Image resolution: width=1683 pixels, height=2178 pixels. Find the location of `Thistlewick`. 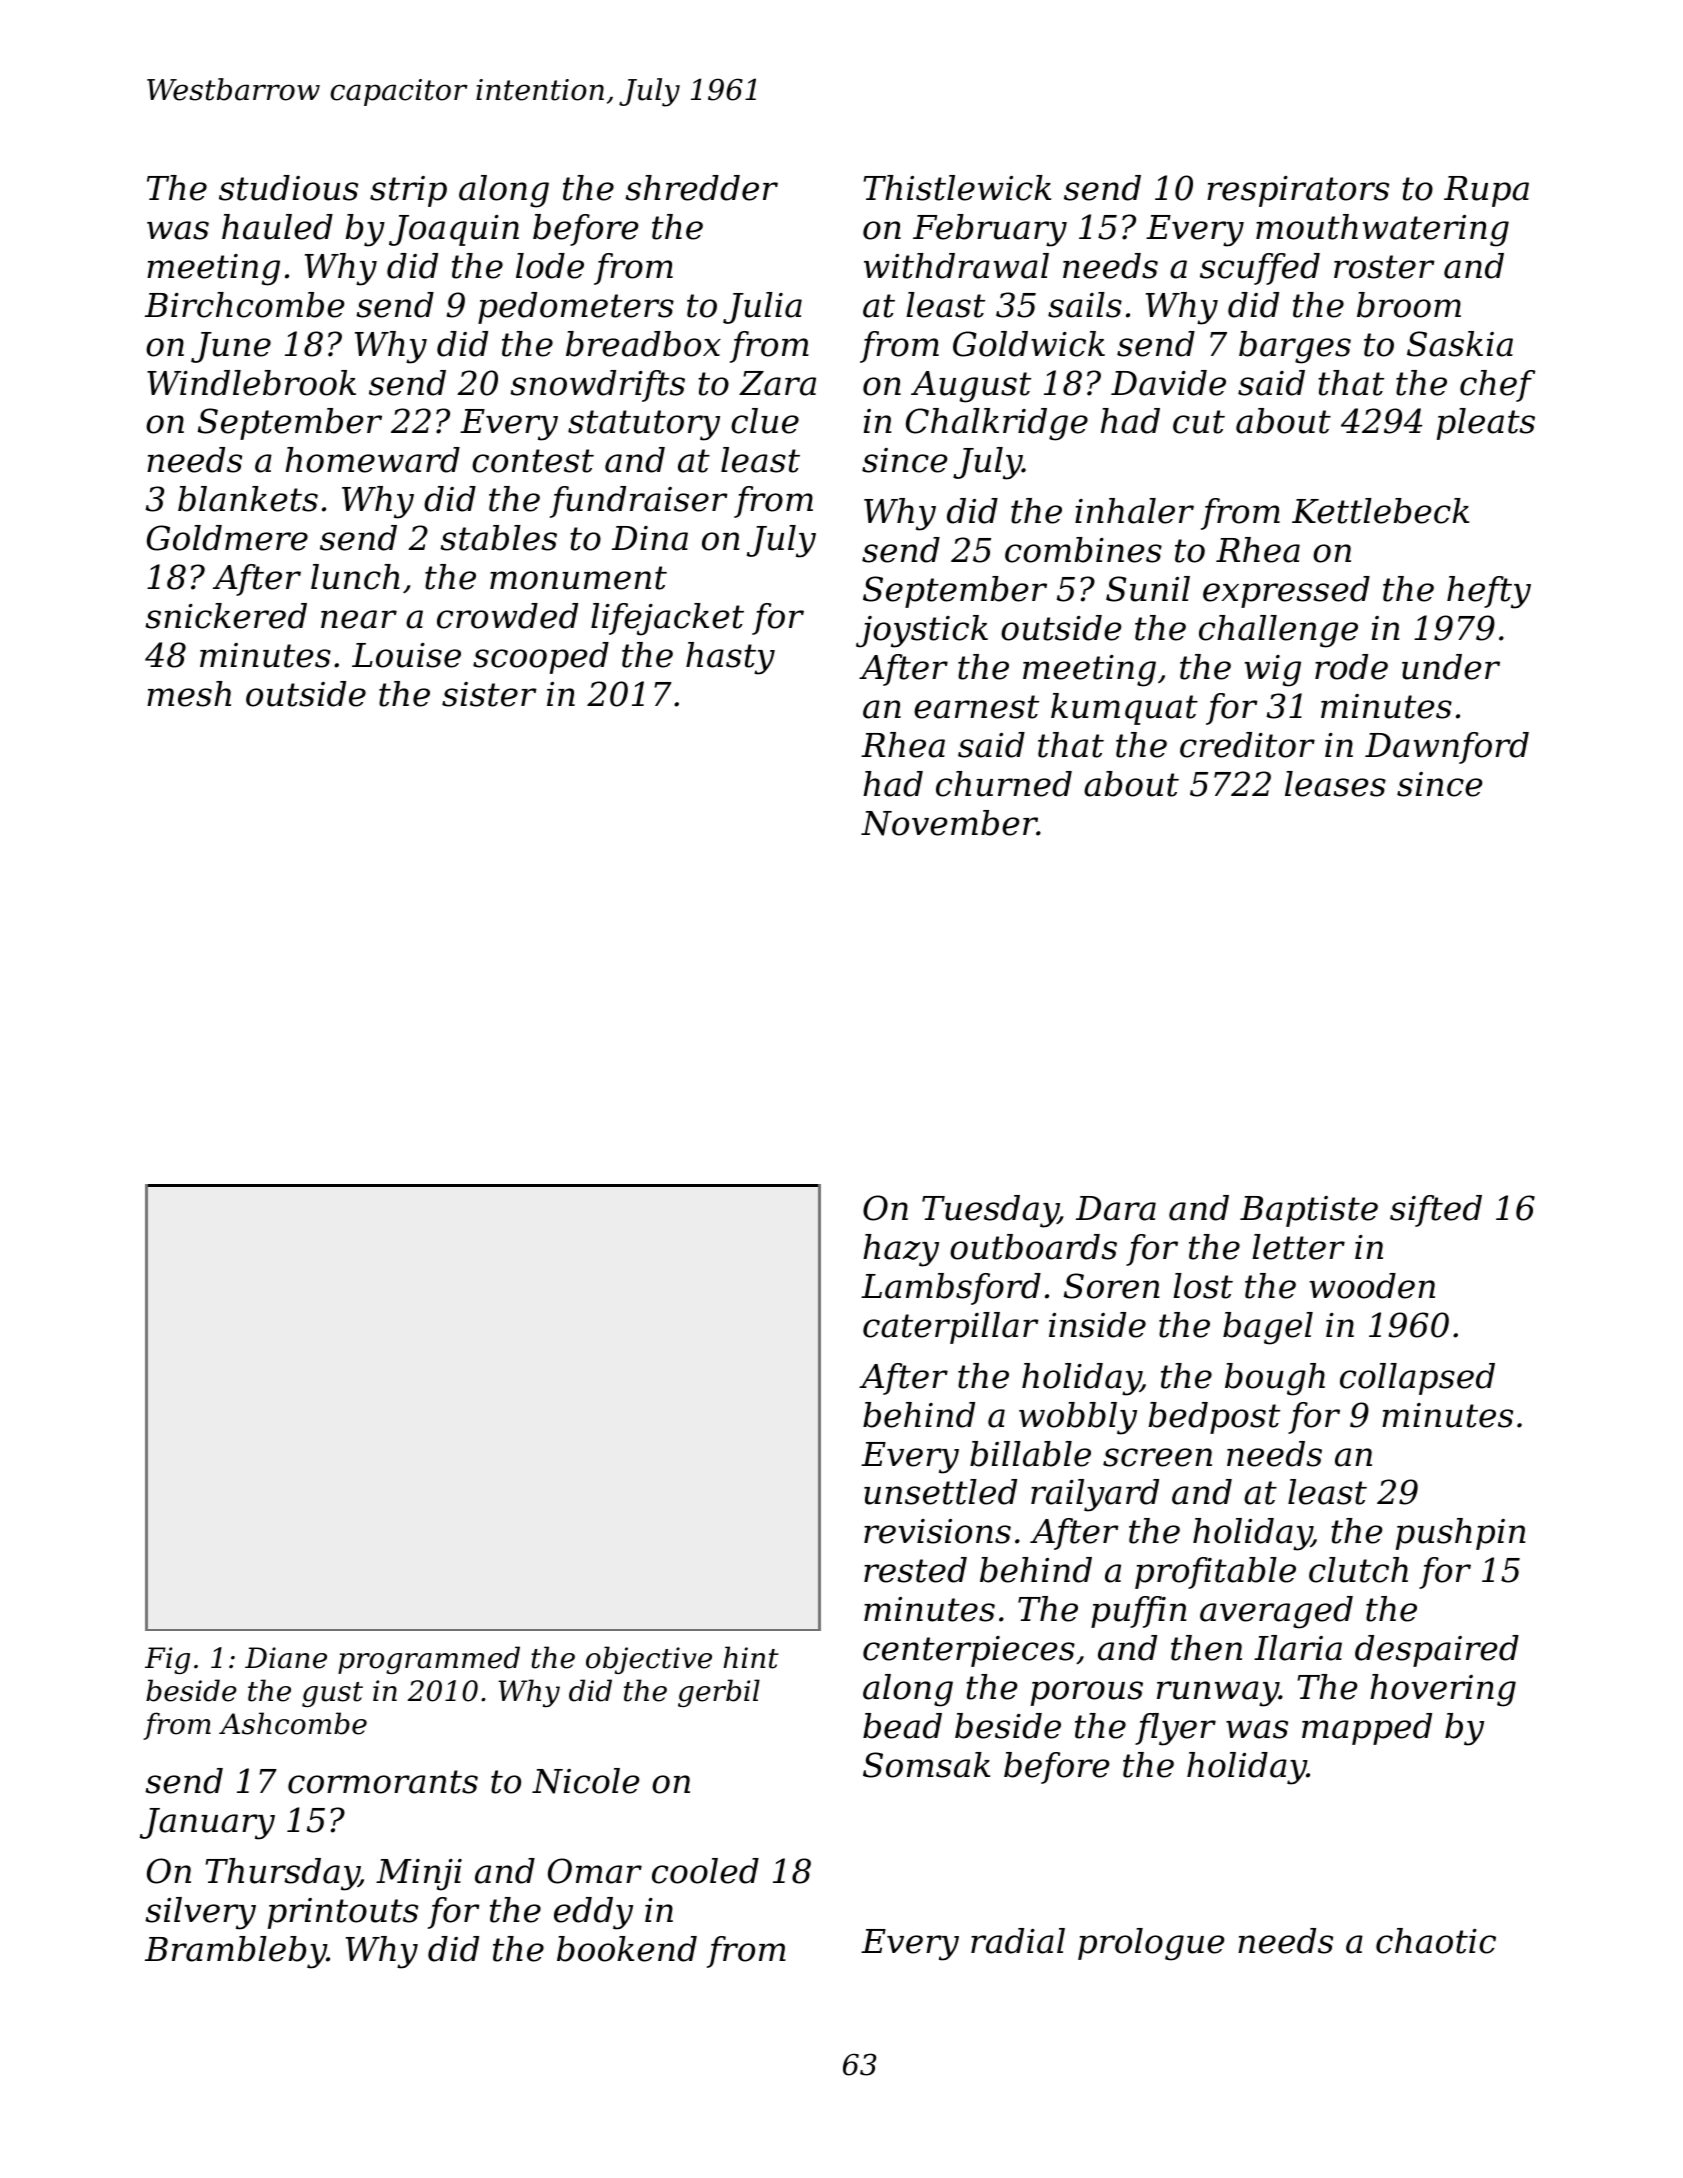

Thistlewick is located at coordinates (957, 188).
